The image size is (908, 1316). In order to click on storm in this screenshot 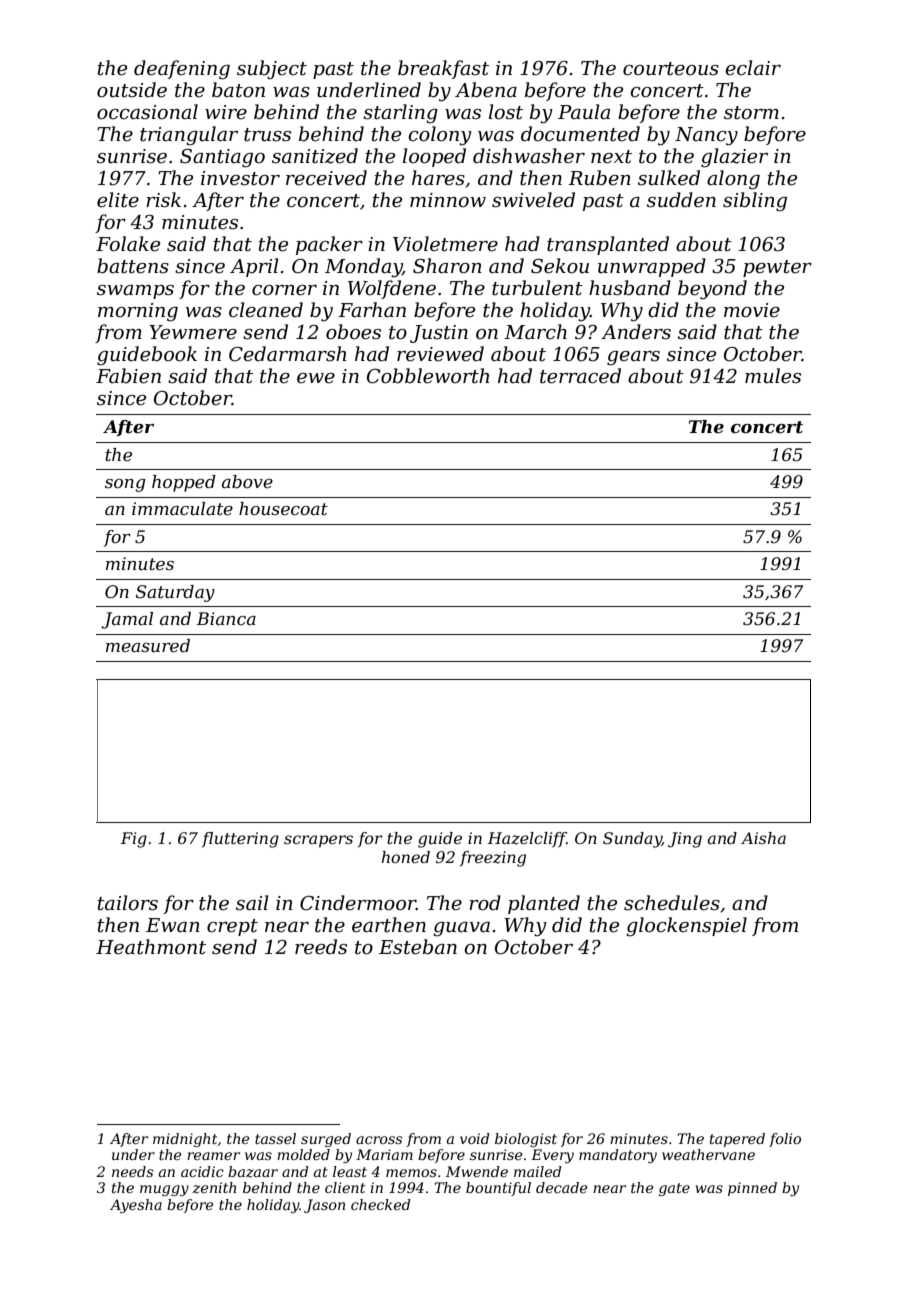, I will do `click(751, 113)`.
